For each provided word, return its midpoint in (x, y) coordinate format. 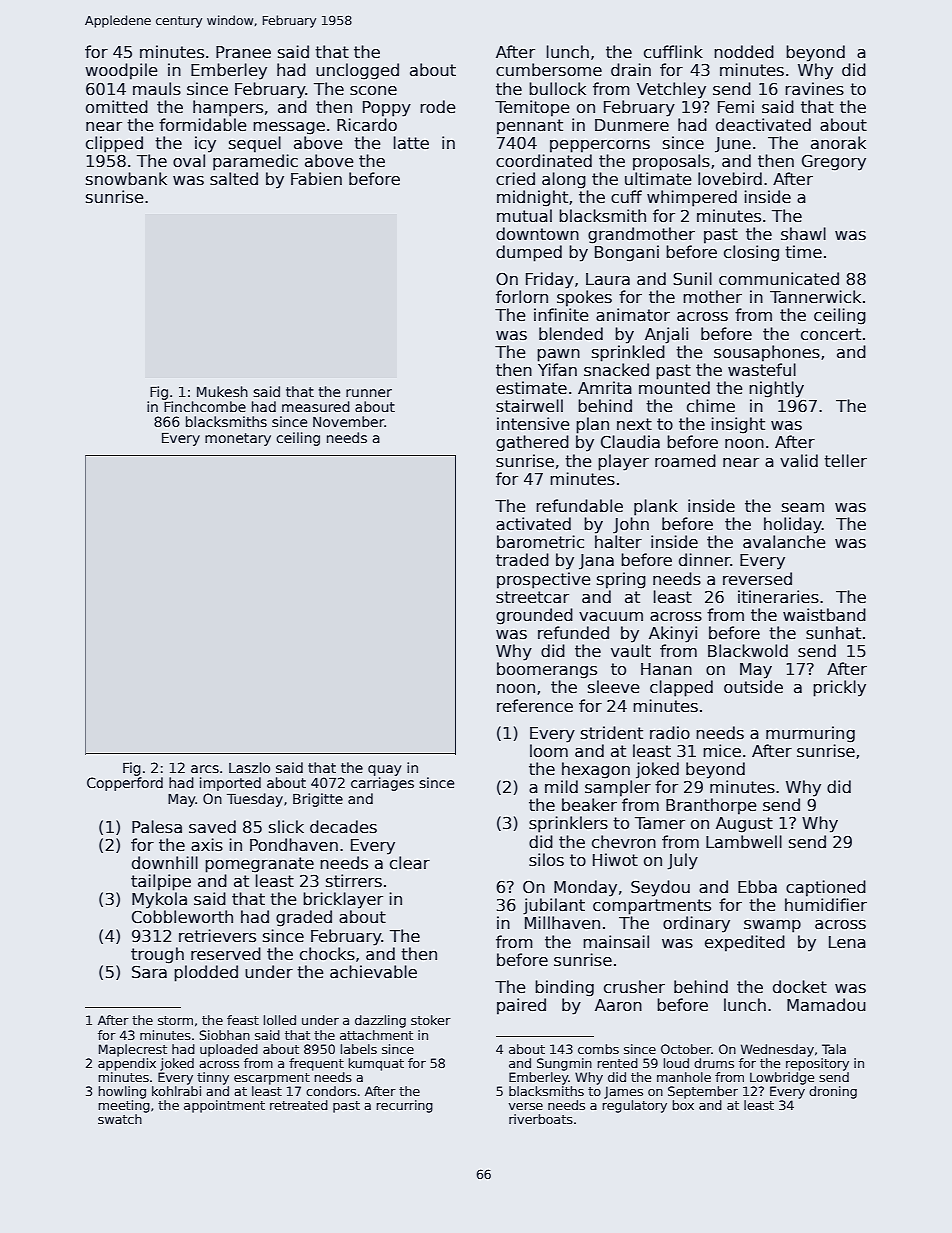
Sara (149, 972)
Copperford (125, 784)
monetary (238, 439)
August (744, 825)
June (733, 145)
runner (369, 393)
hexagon (596, 770)
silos (546, 860)
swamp (772, 926)
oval (189, 161)
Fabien (316, 179)
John (631, 525)
